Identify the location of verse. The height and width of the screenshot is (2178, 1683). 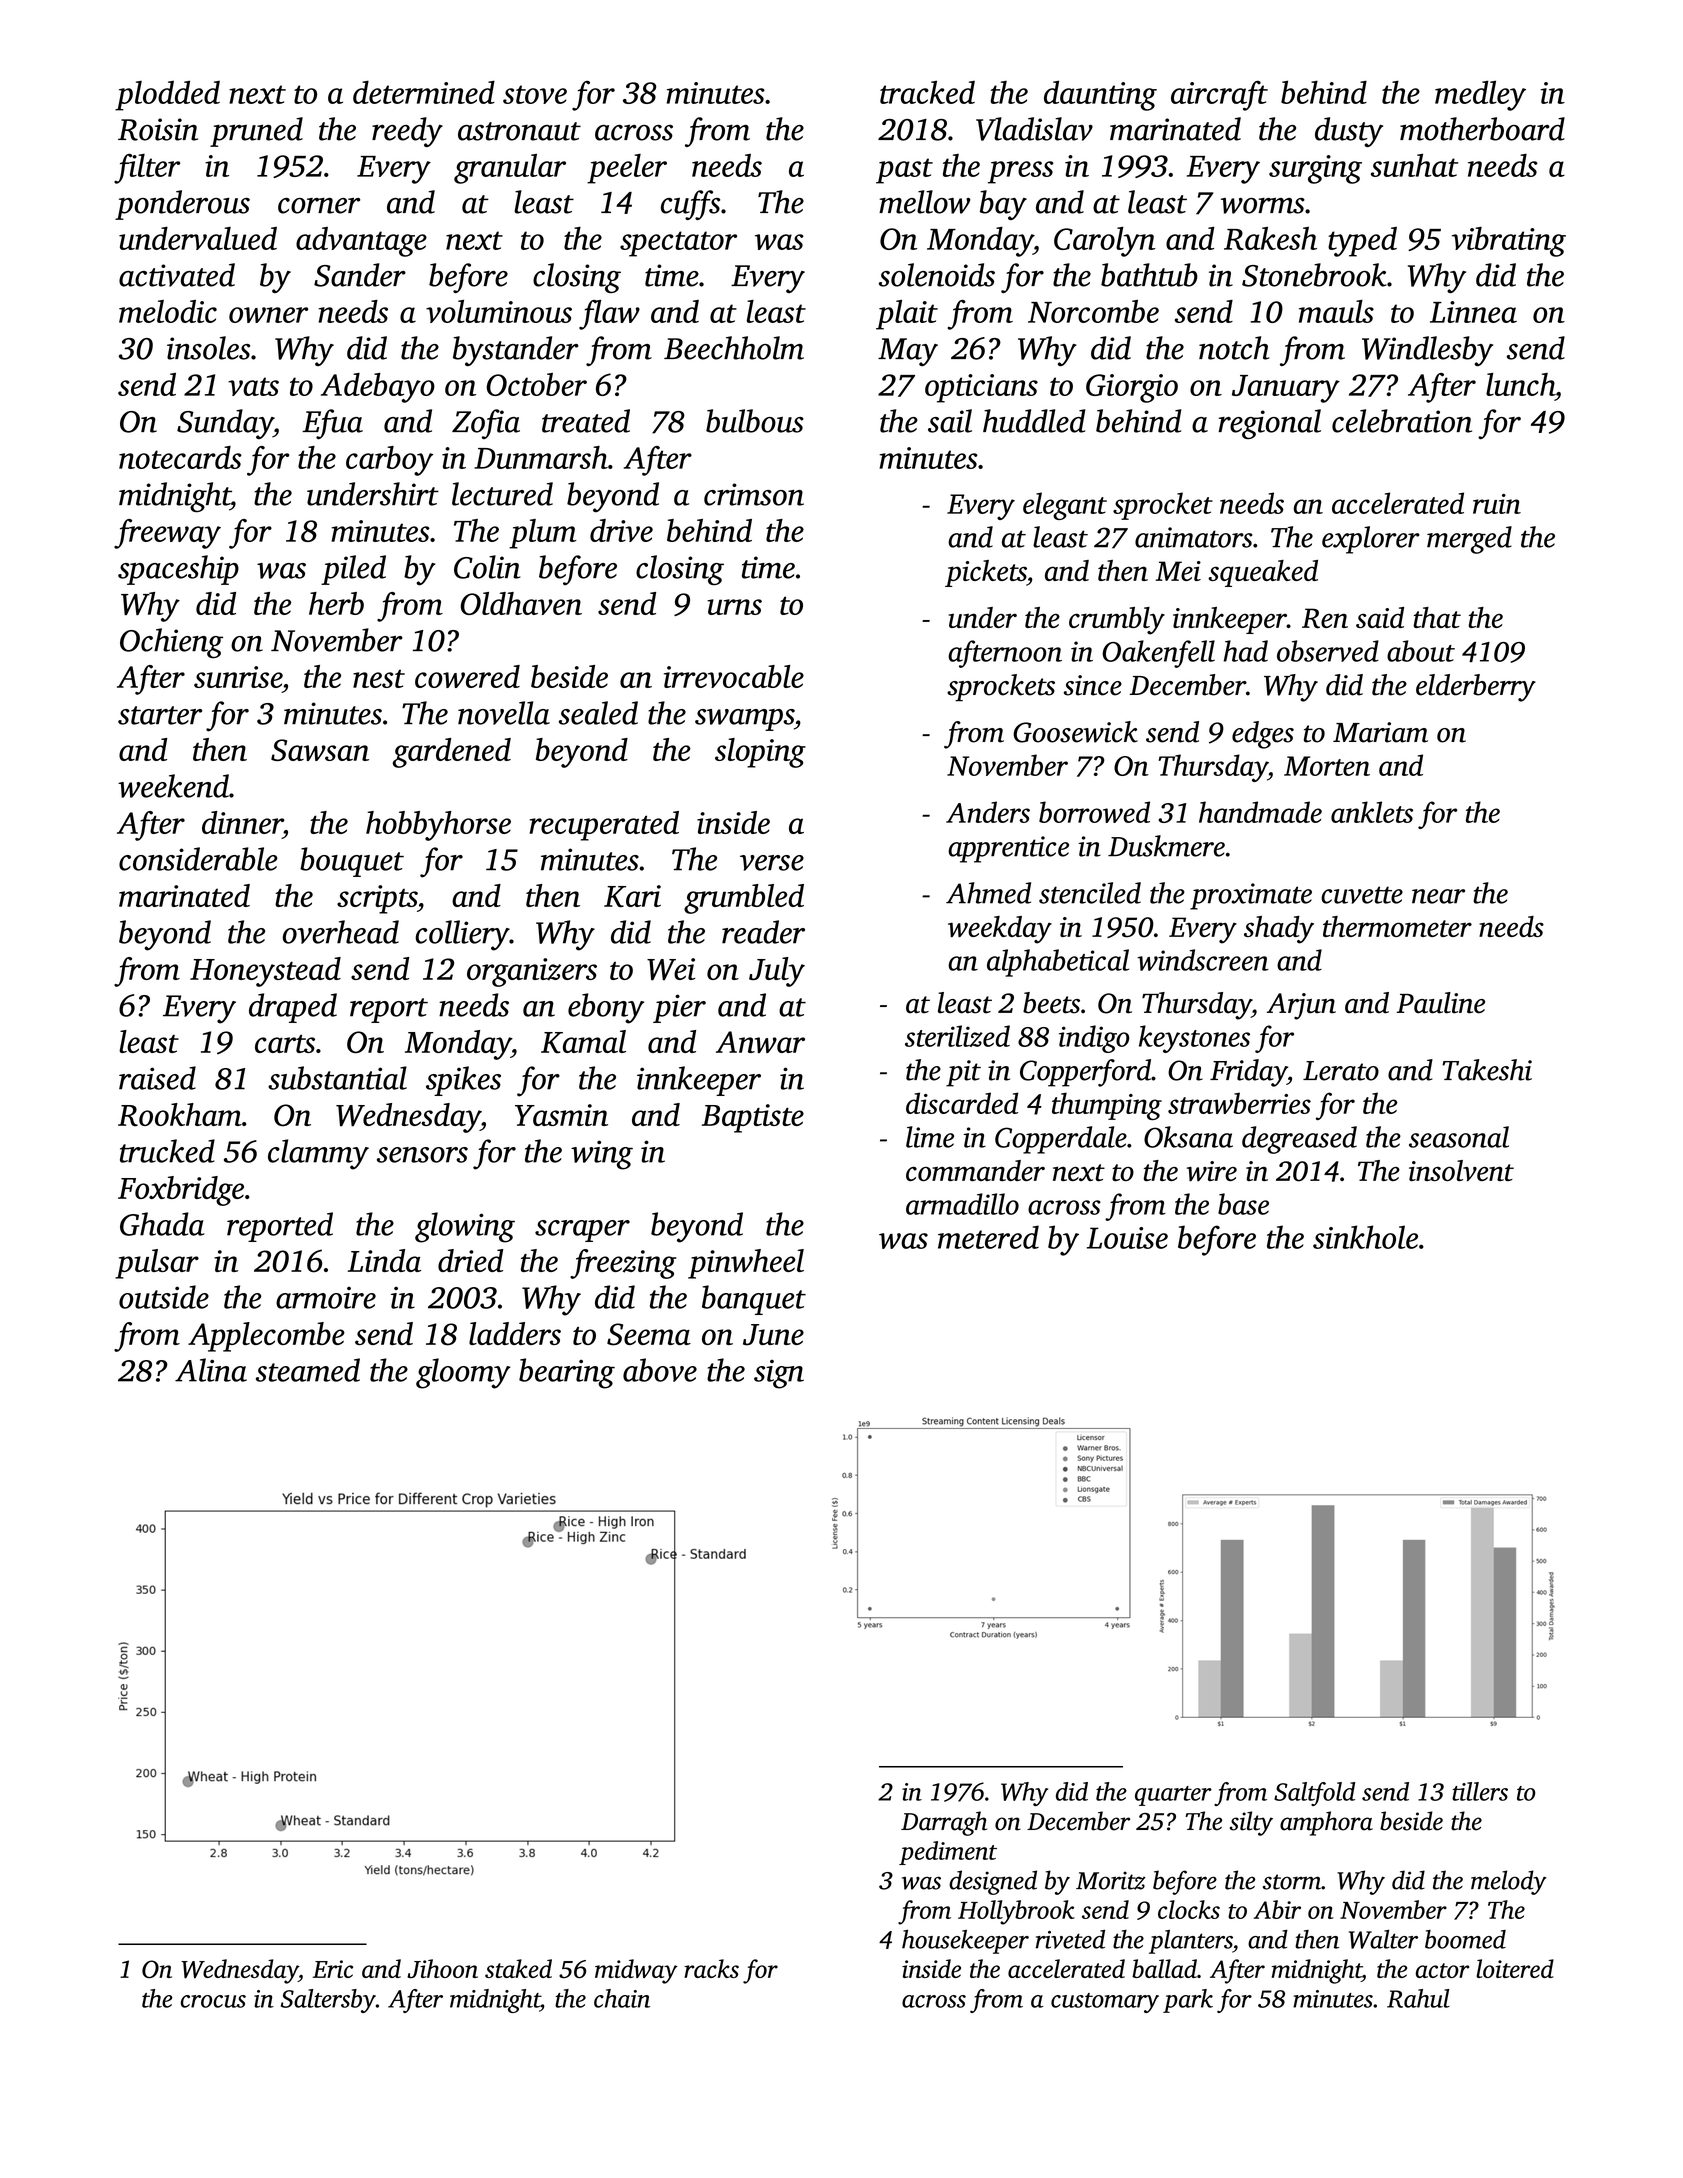
(772, 863).
